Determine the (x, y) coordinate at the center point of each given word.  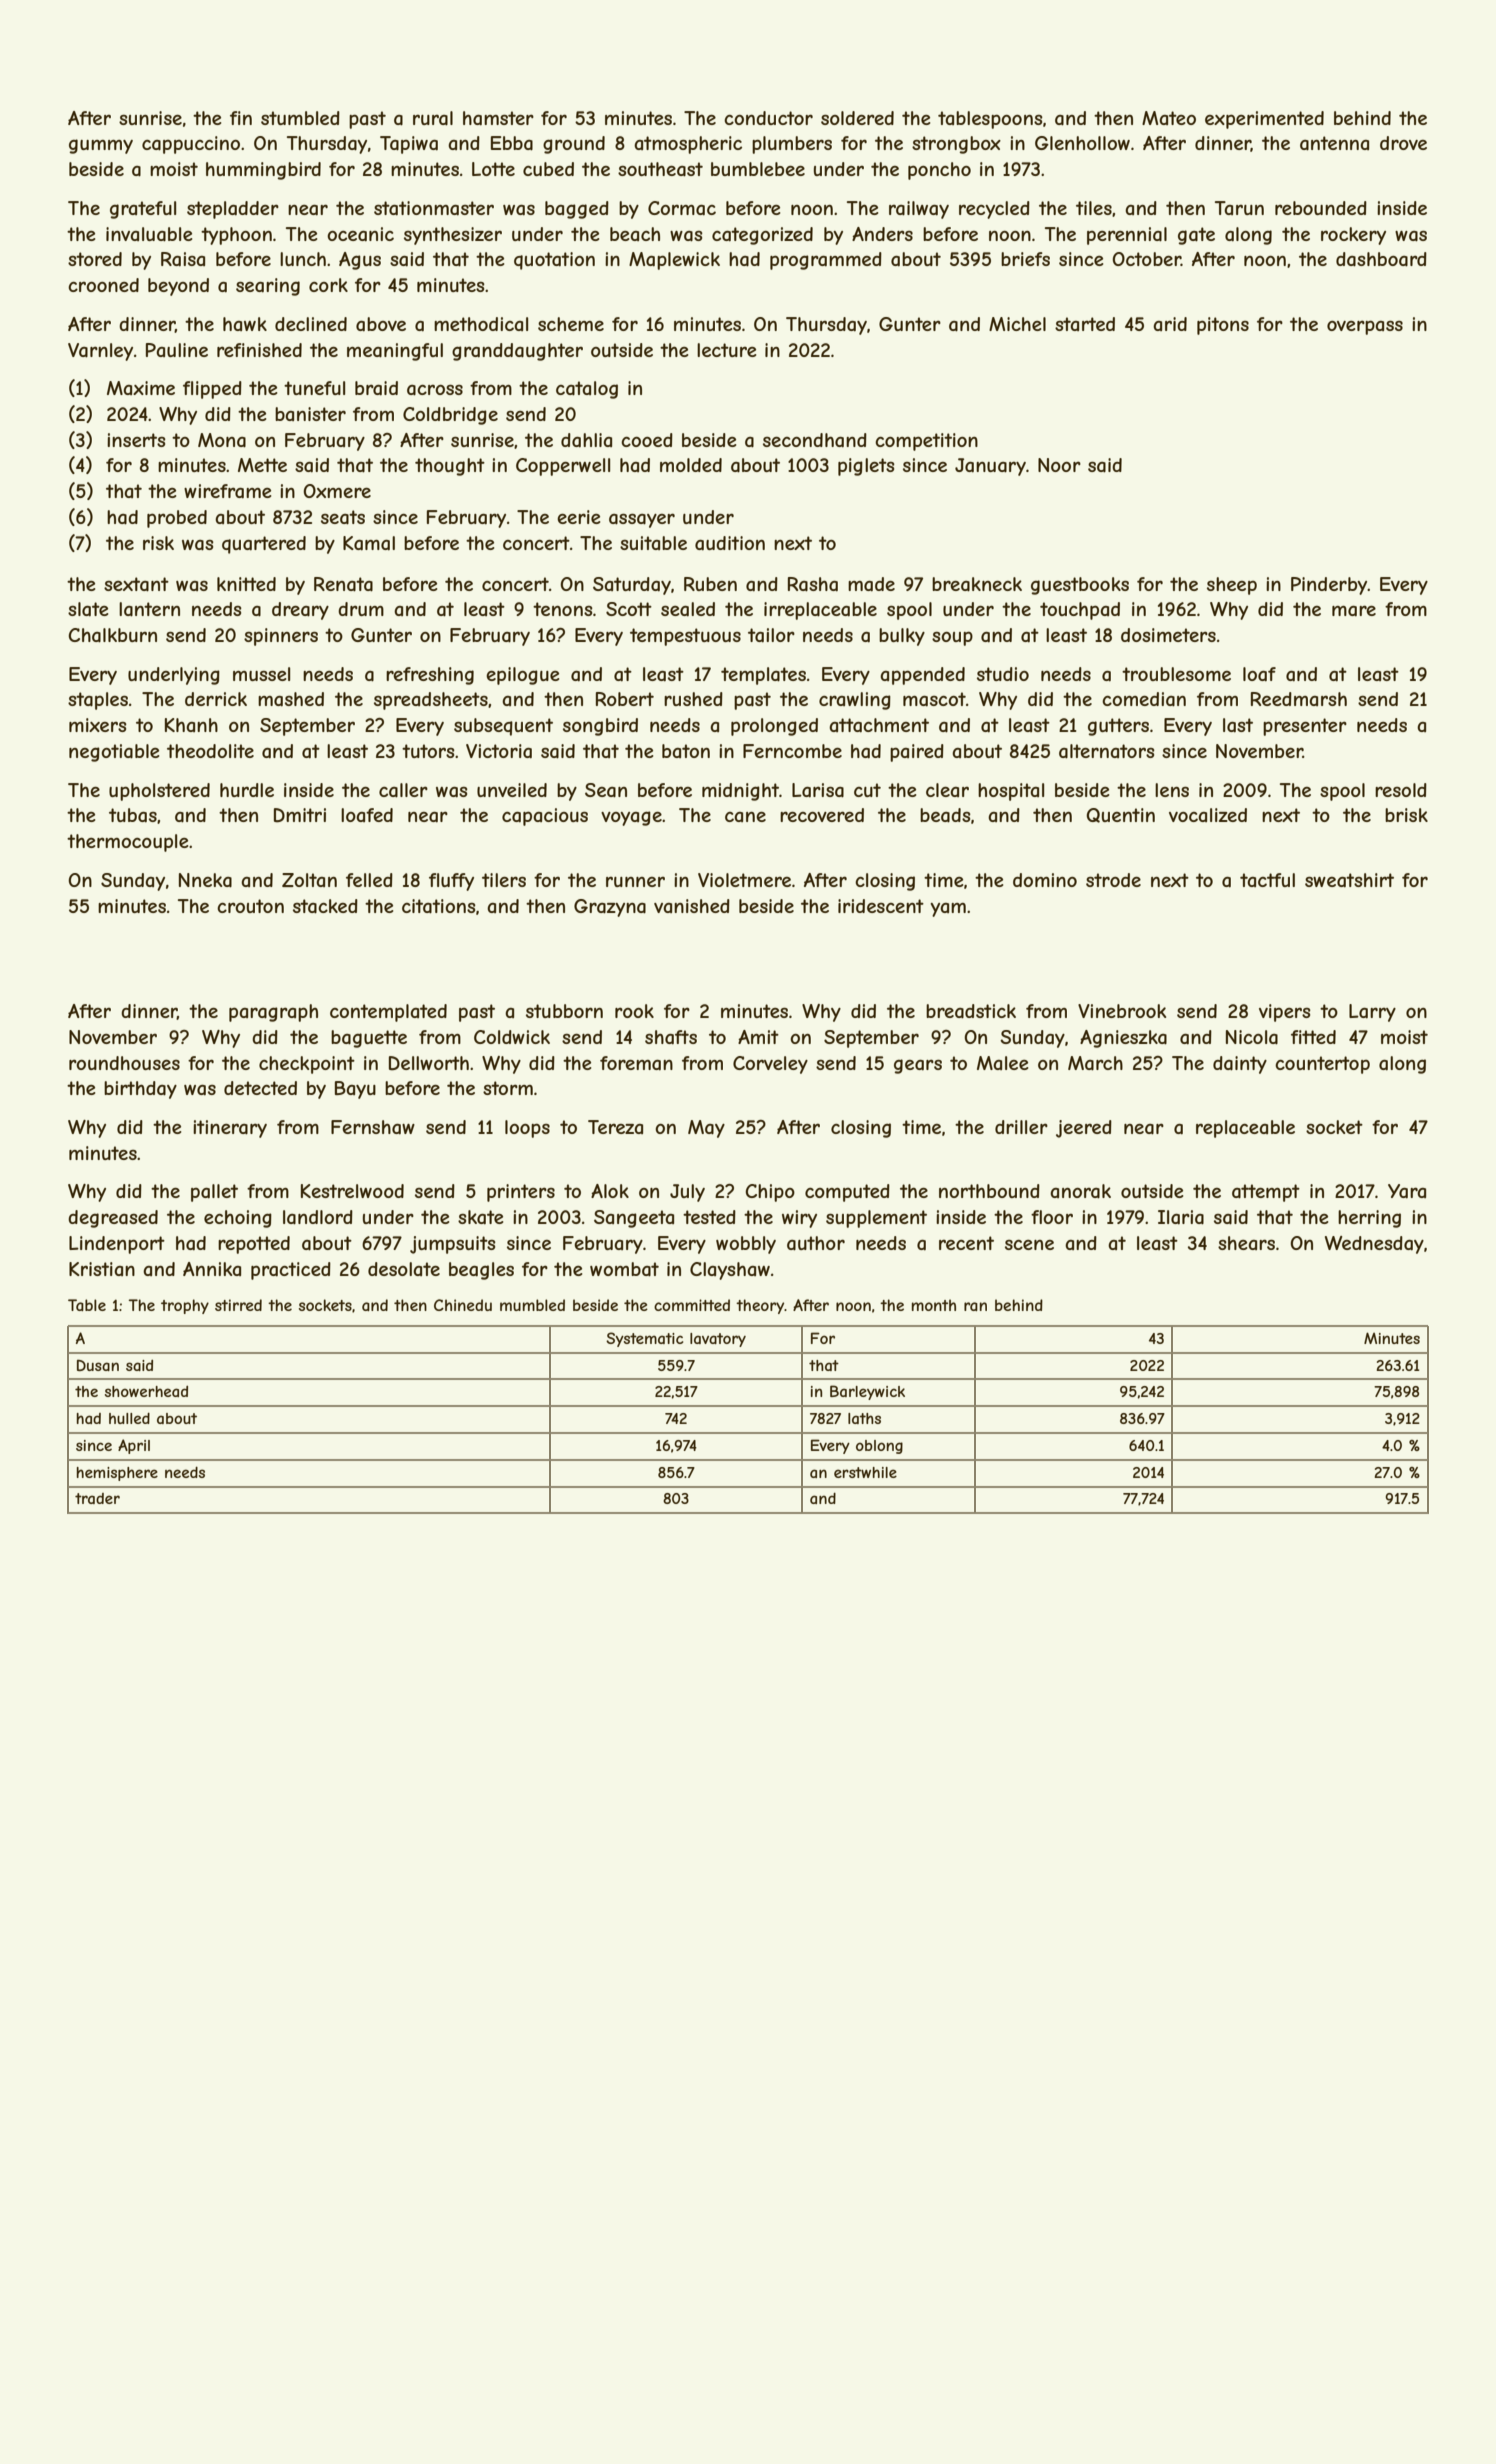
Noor (1059, 465)
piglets (866, 467)
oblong (879, 1447)
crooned (103, 285)
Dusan (98, 1365)
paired (917, 753)
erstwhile (865, 1472)
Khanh (191, 725)
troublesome (1176, 674)
